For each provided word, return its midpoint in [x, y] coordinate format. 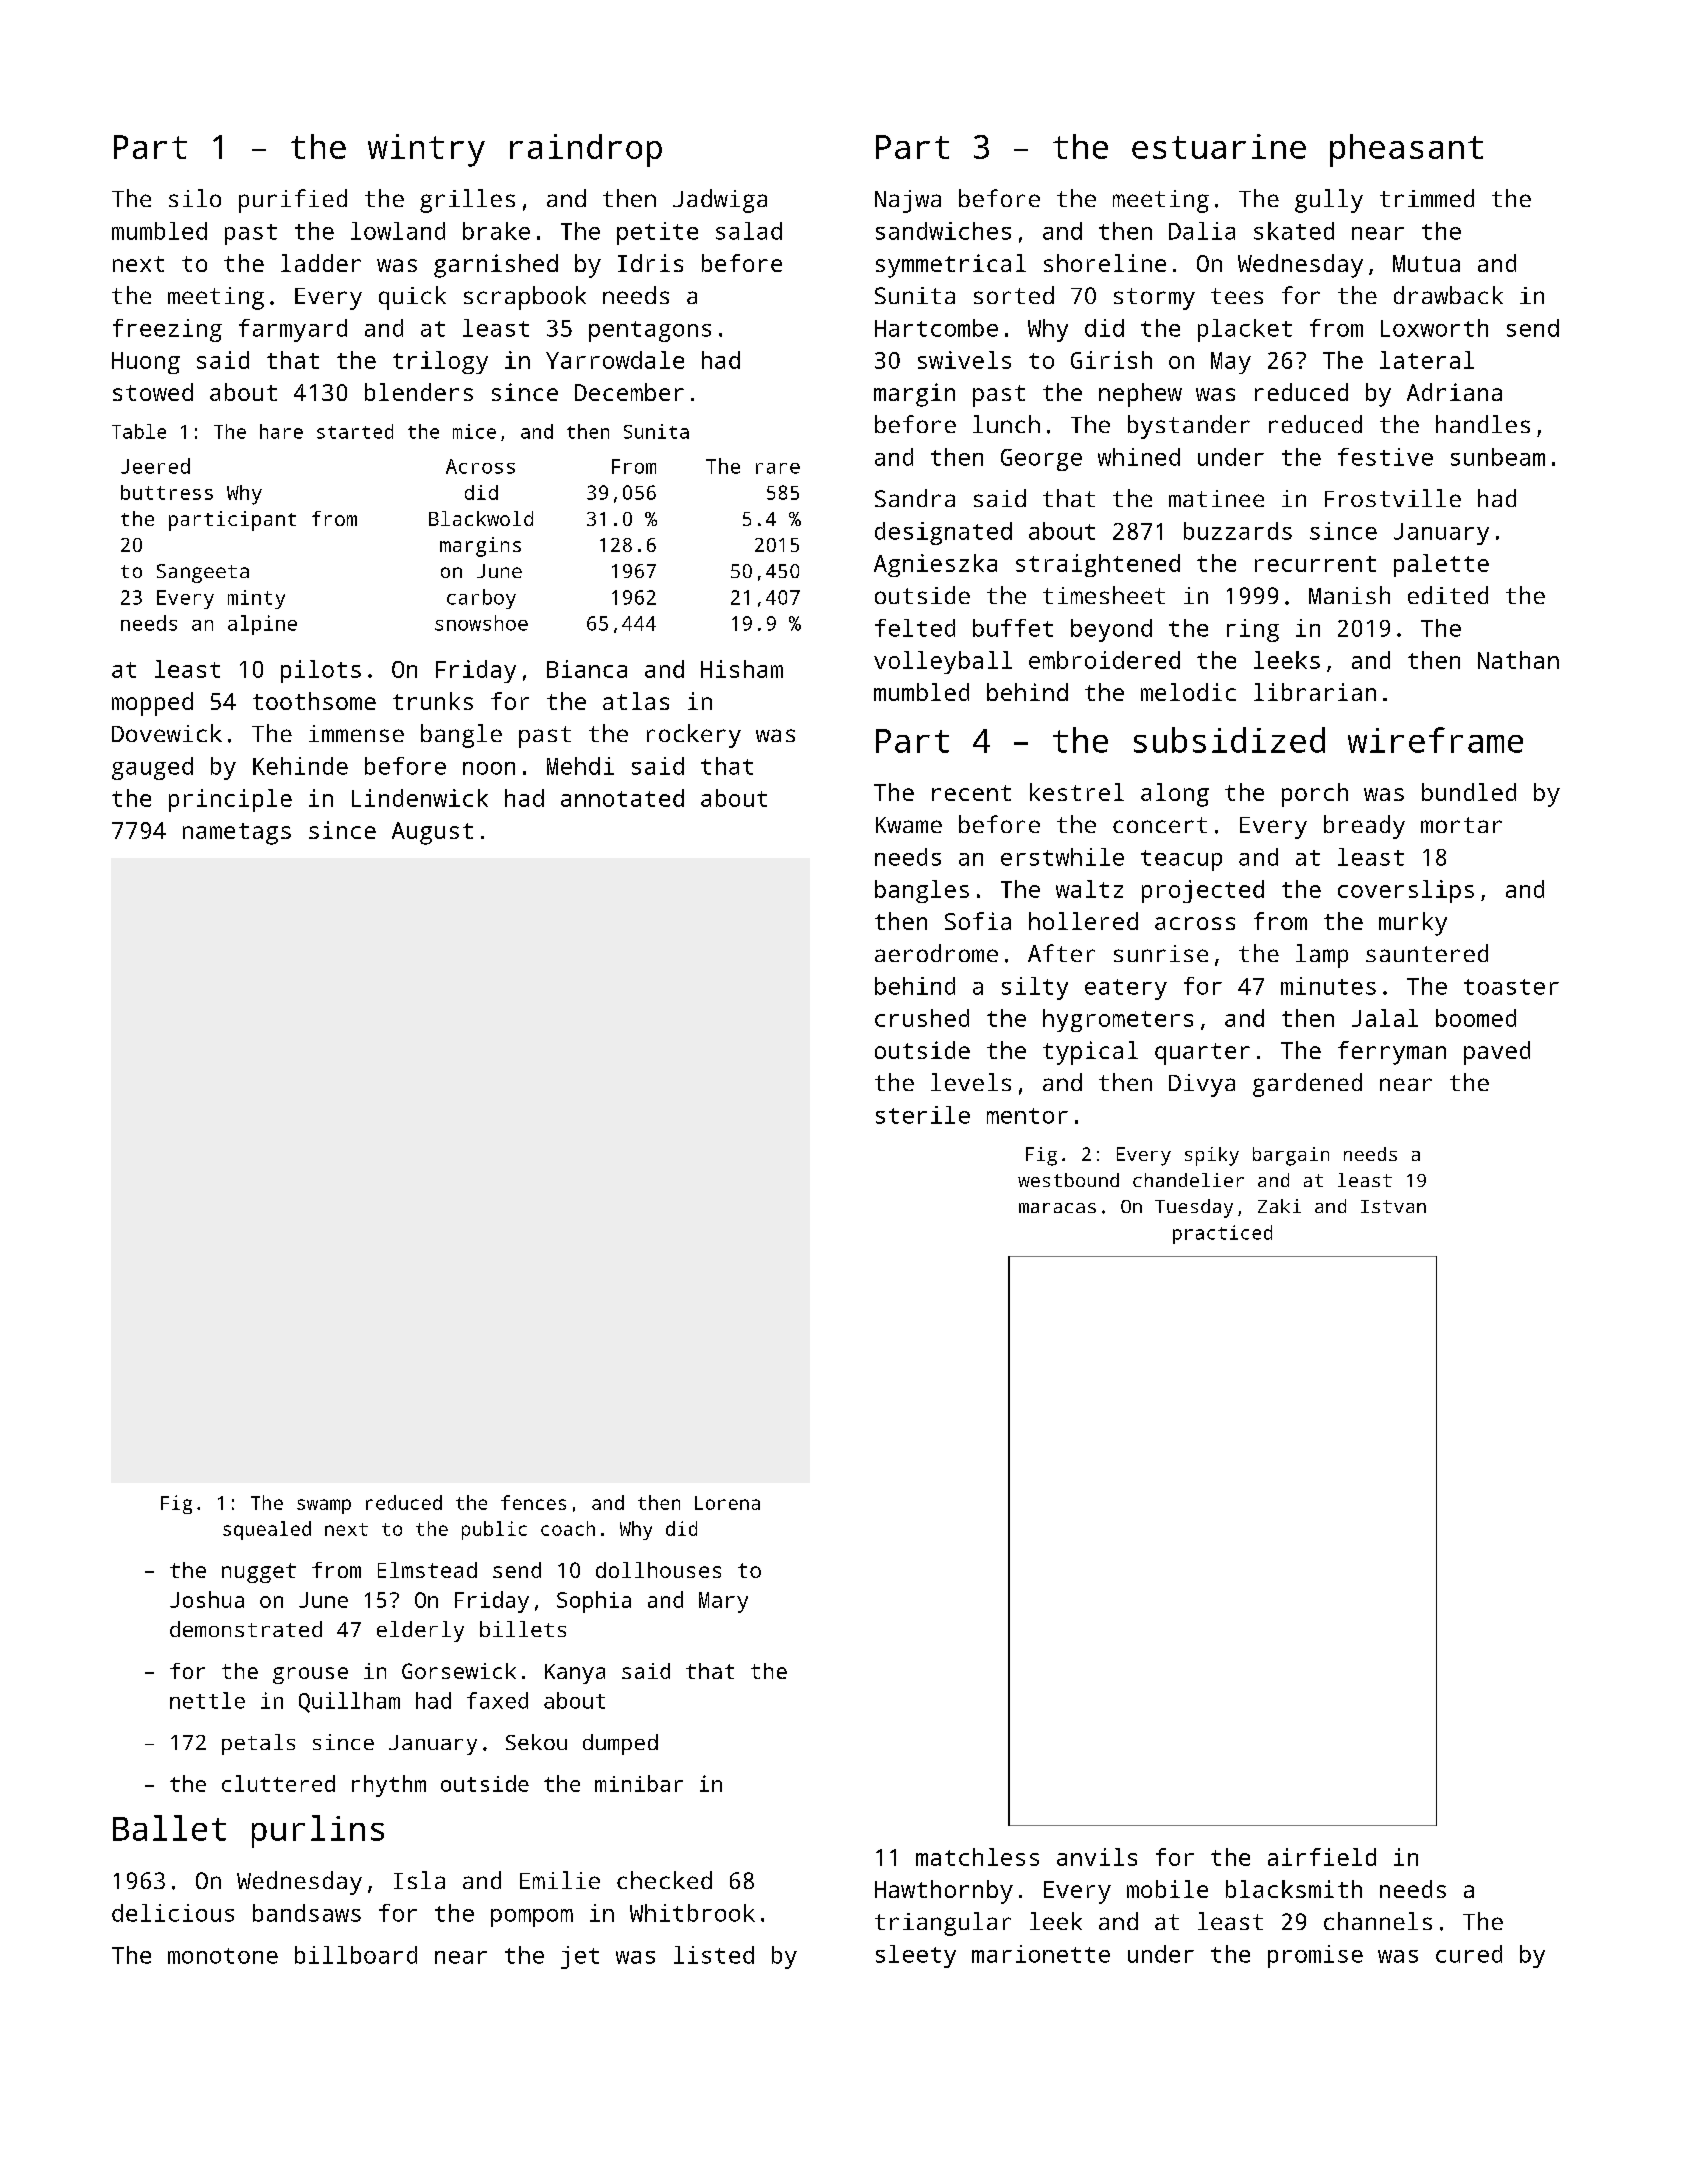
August [432, 833]
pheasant [1406, 150]
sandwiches [943, 231]
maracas [1057, 1208]
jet [580, 1957]
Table [139, 431]
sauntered [1427, 953]
